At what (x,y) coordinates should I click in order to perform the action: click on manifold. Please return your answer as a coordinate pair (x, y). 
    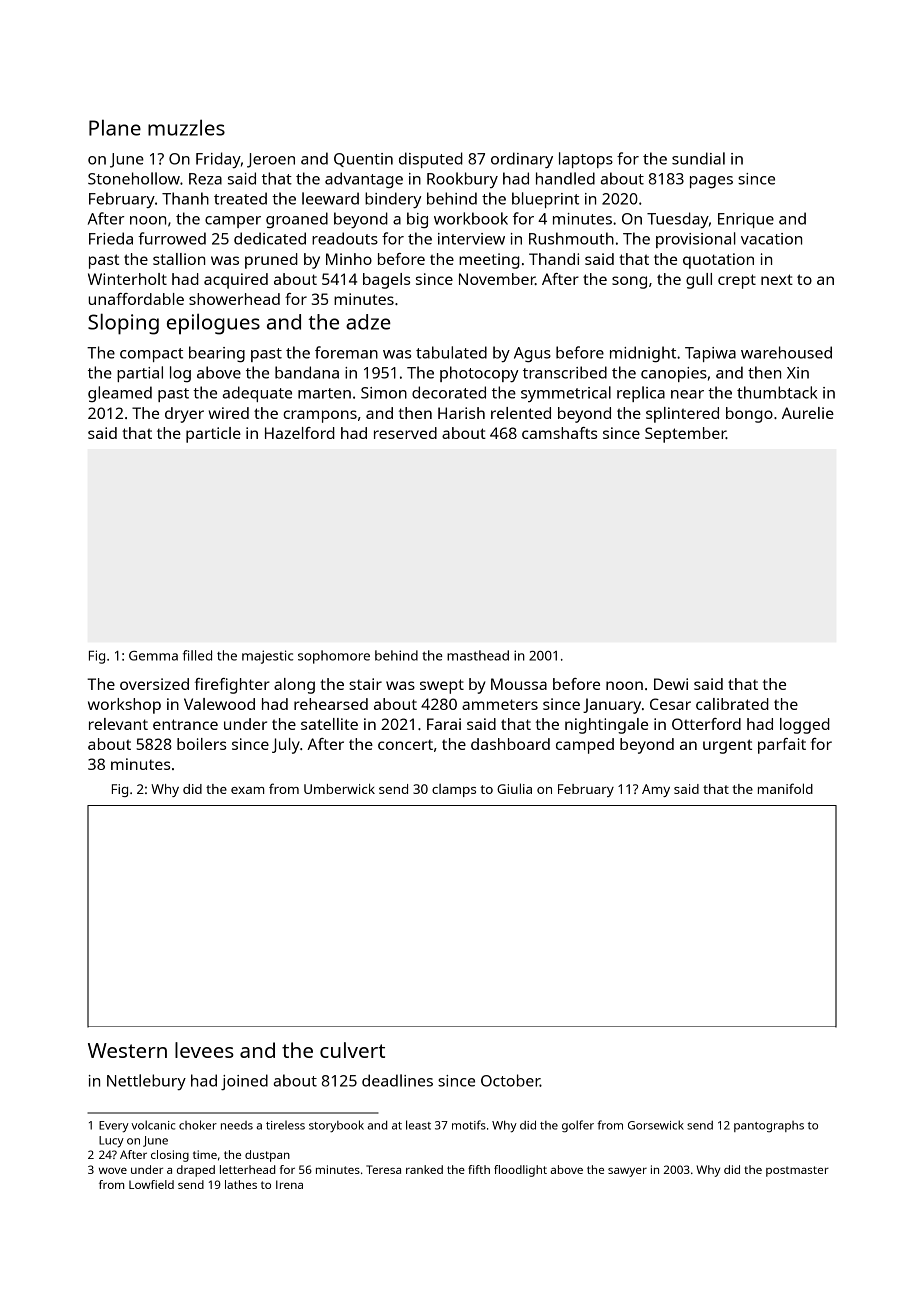
    Looking at the image, I should click on (785, 788).
